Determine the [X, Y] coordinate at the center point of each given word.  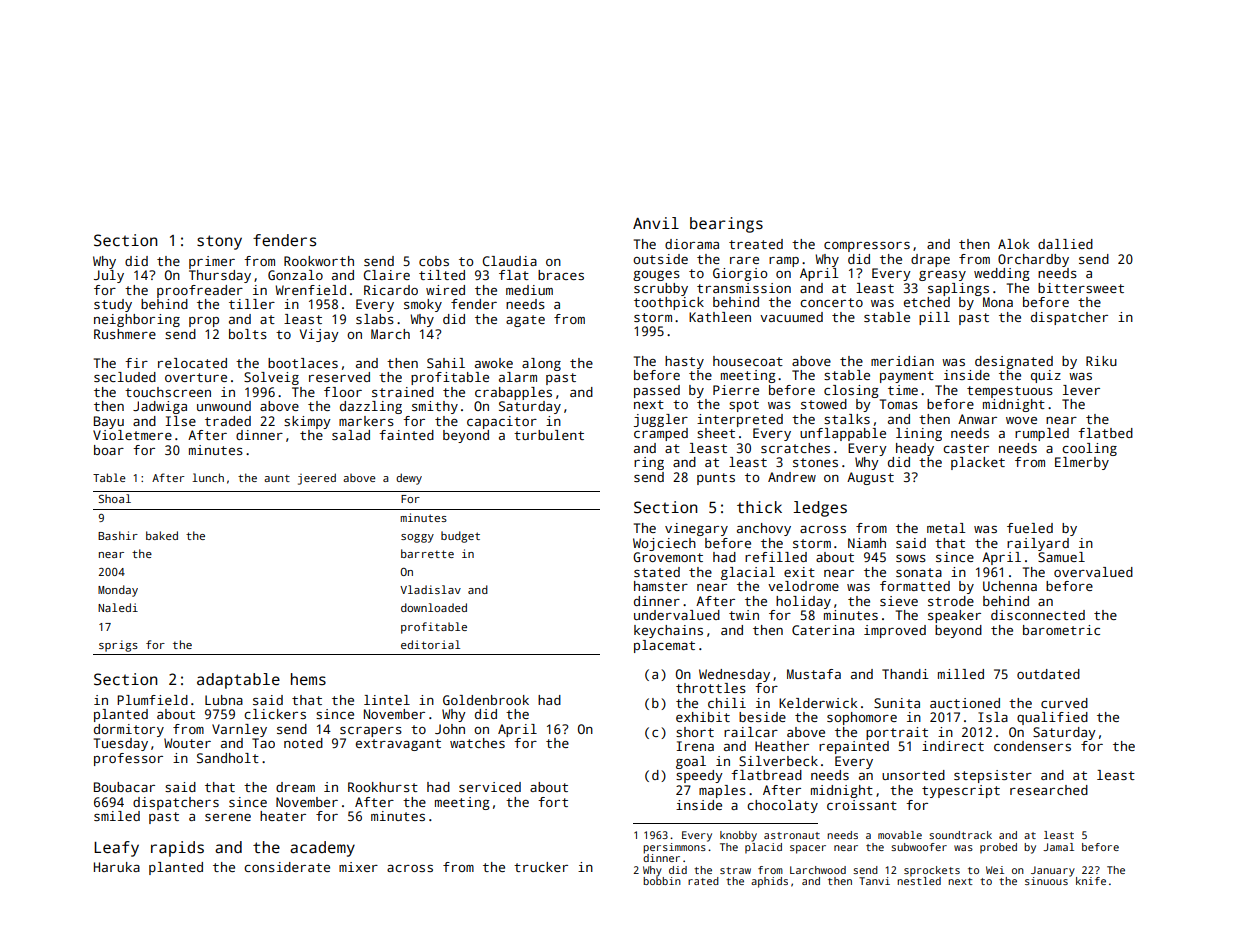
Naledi [118, 607]
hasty [684, 362]
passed [657, 391]
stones [815, 462]
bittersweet [1081, 288]
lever [1081, 390]
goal [691, 762]
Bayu [109, 422]
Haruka [117, 867]
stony [219, 242]
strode [951, 601]
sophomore [862, 718]
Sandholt [228, 758]
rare [744, 260]
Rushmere [125, 334]
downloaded [434, 607]
